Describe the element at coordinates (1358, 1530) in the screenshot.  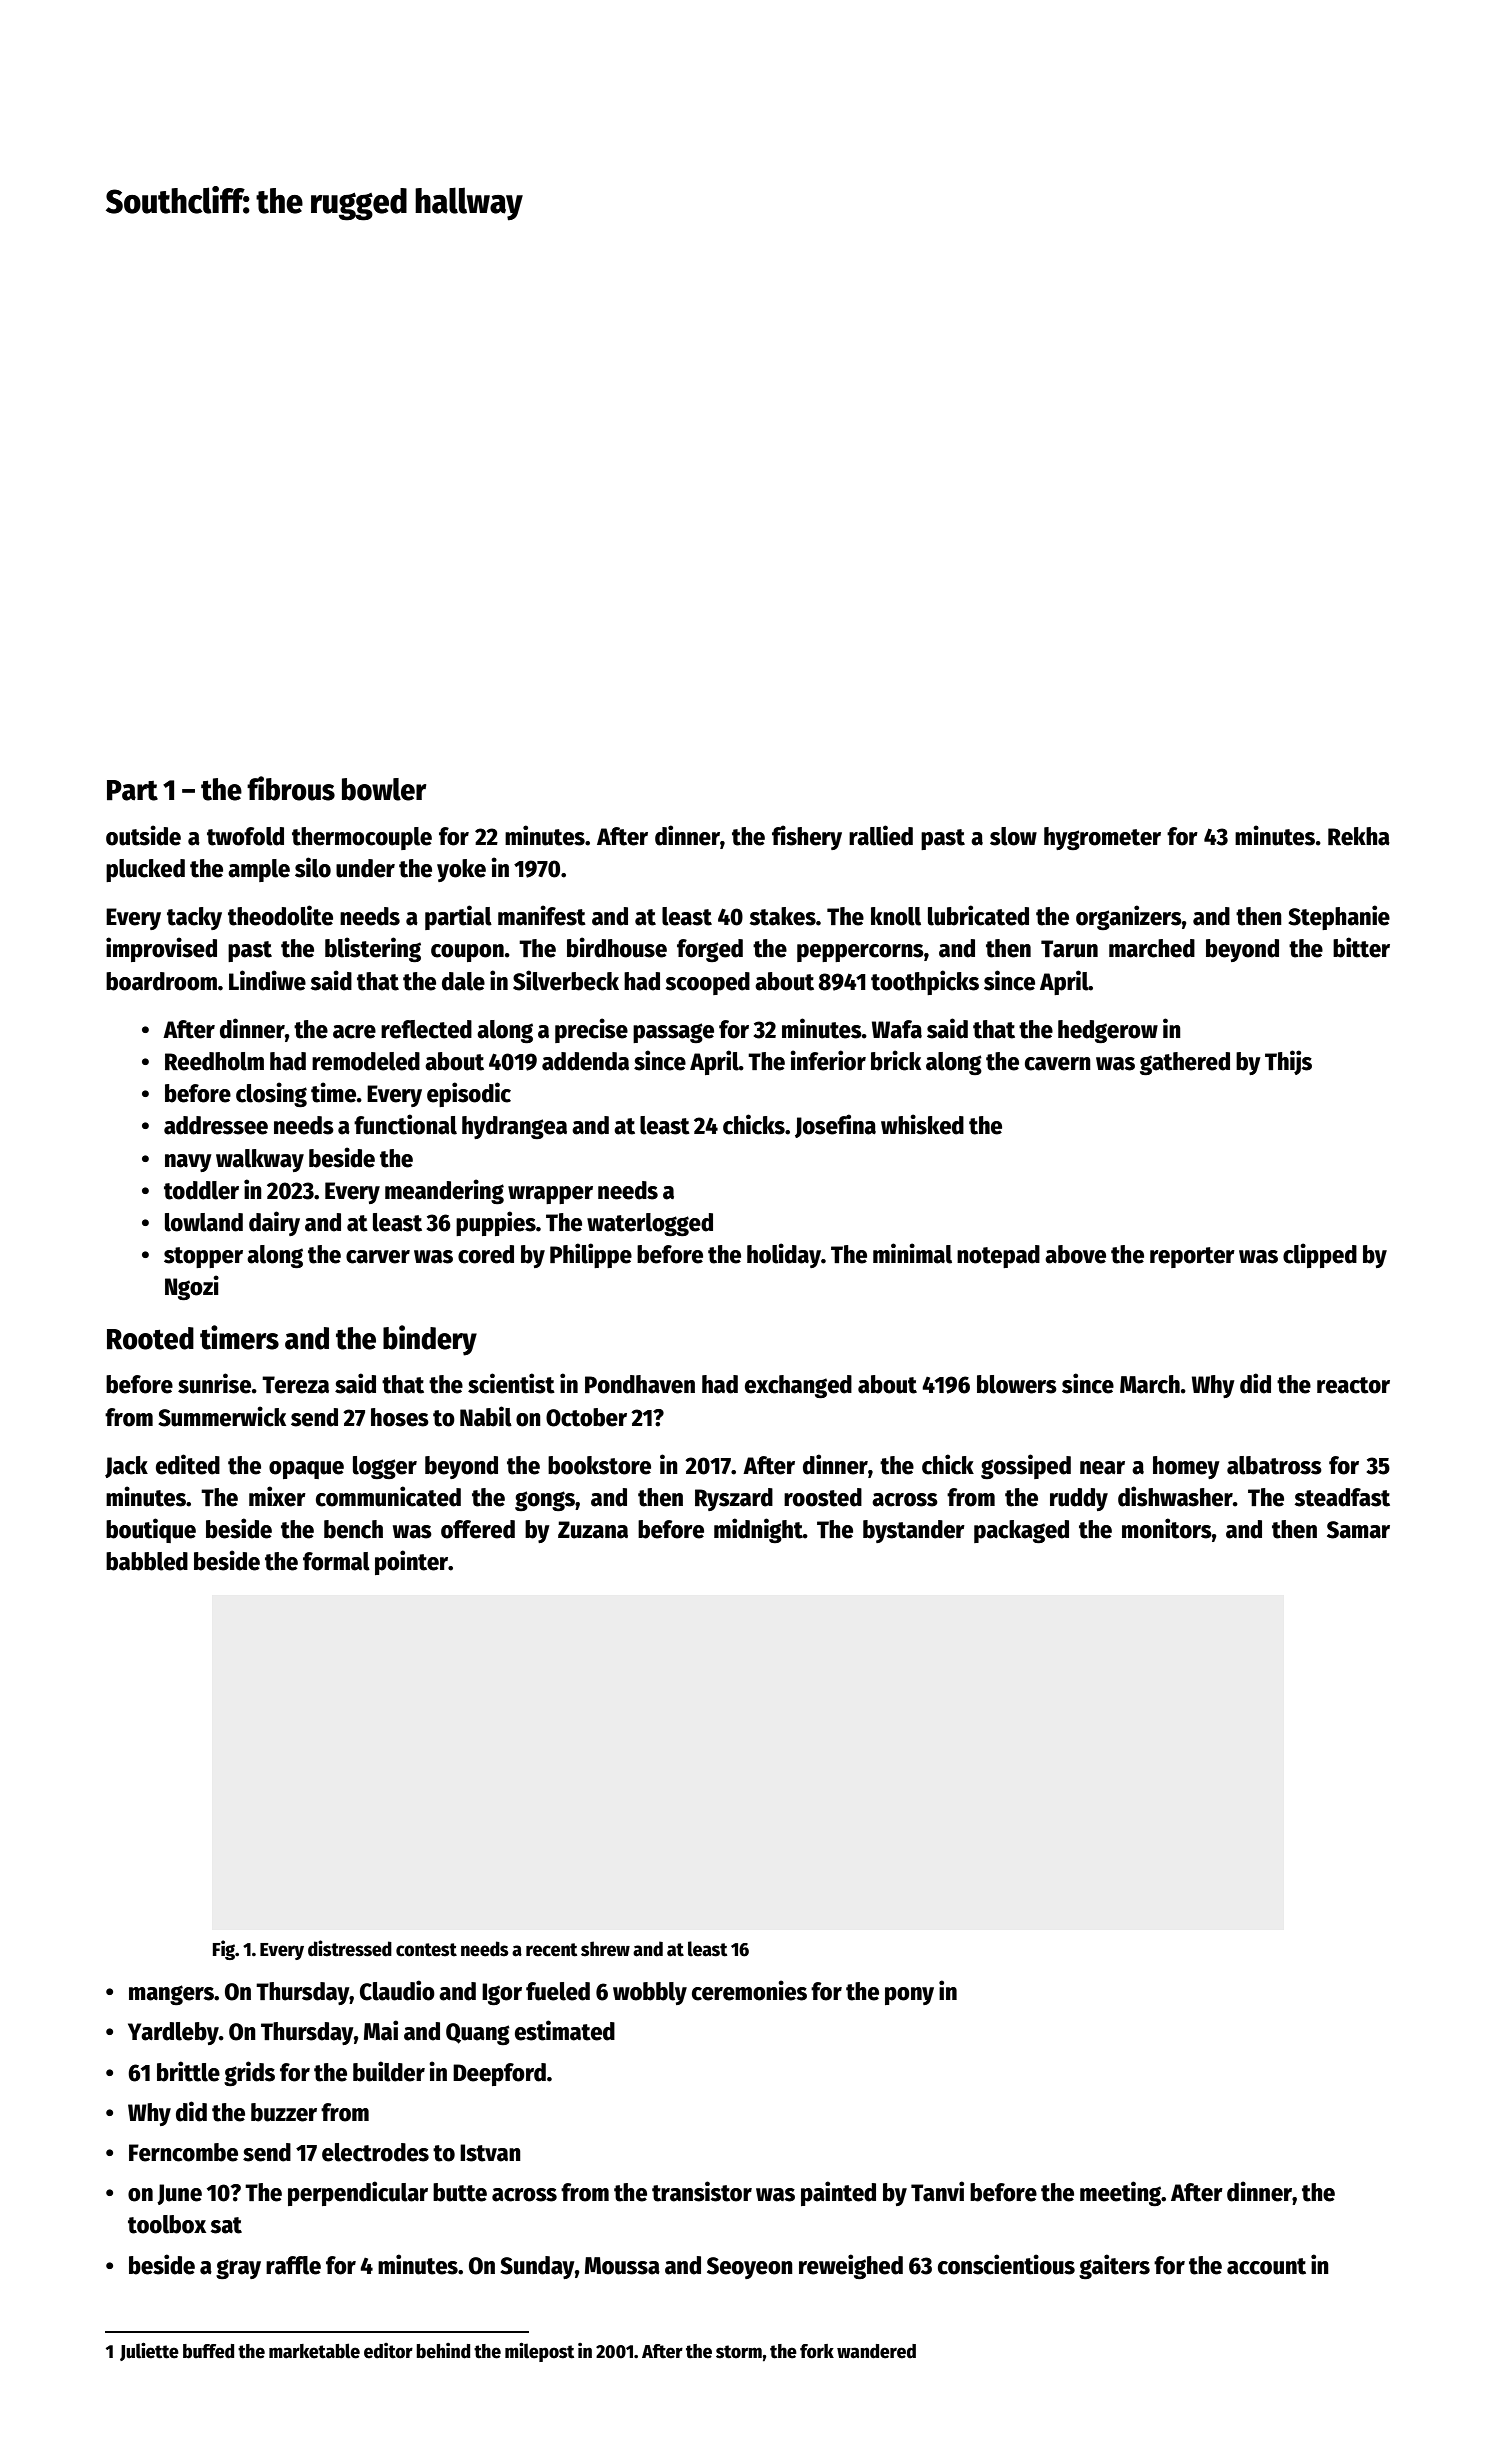
I see `Samar` at that location.
